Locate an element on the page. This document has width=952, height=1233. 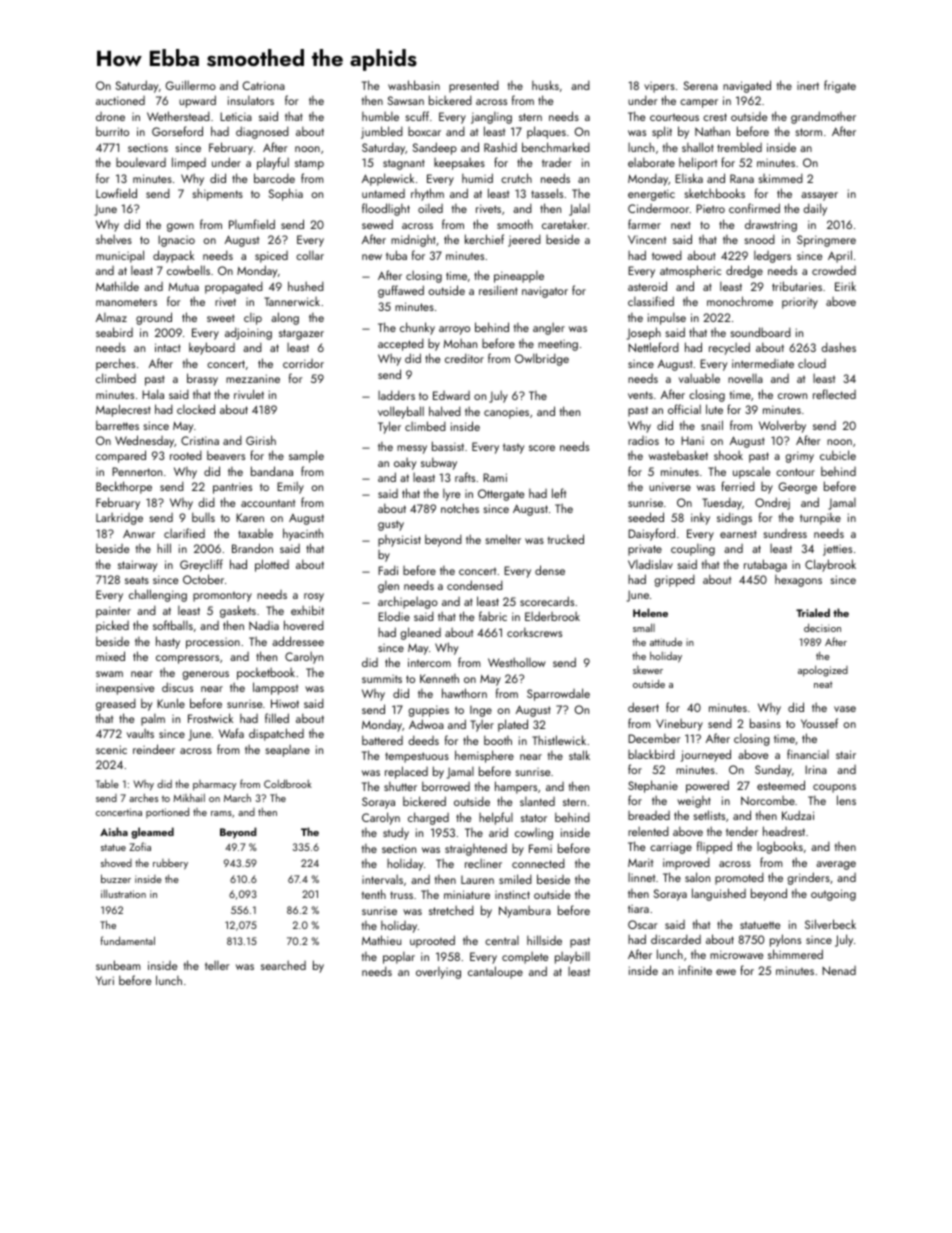
breaded is located at coordinates (649, 815).
